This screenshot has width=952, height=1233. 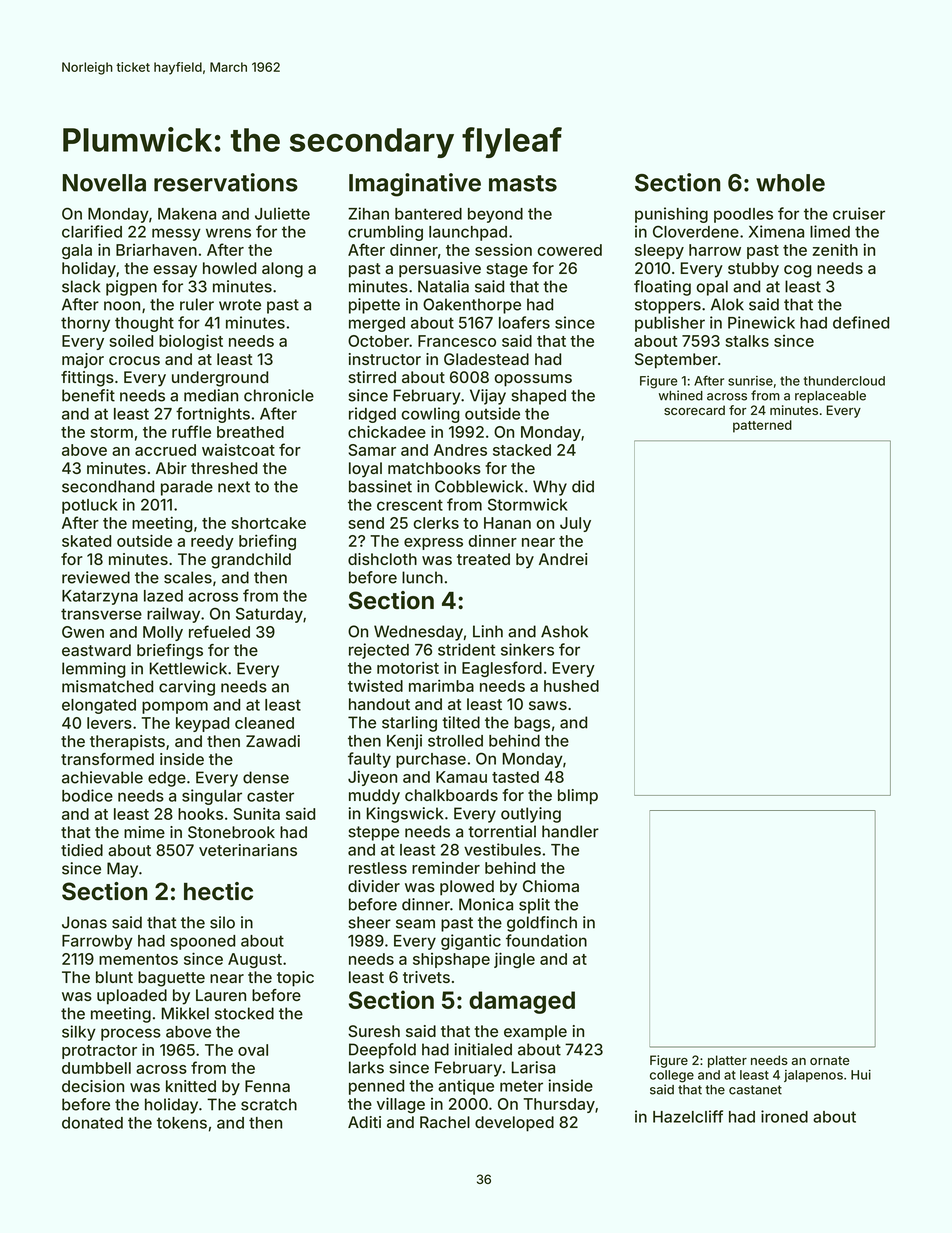 What do you see at coordinates (188, 577) in the screenshot?
I see `scales` at bounding box center [188, 577].
